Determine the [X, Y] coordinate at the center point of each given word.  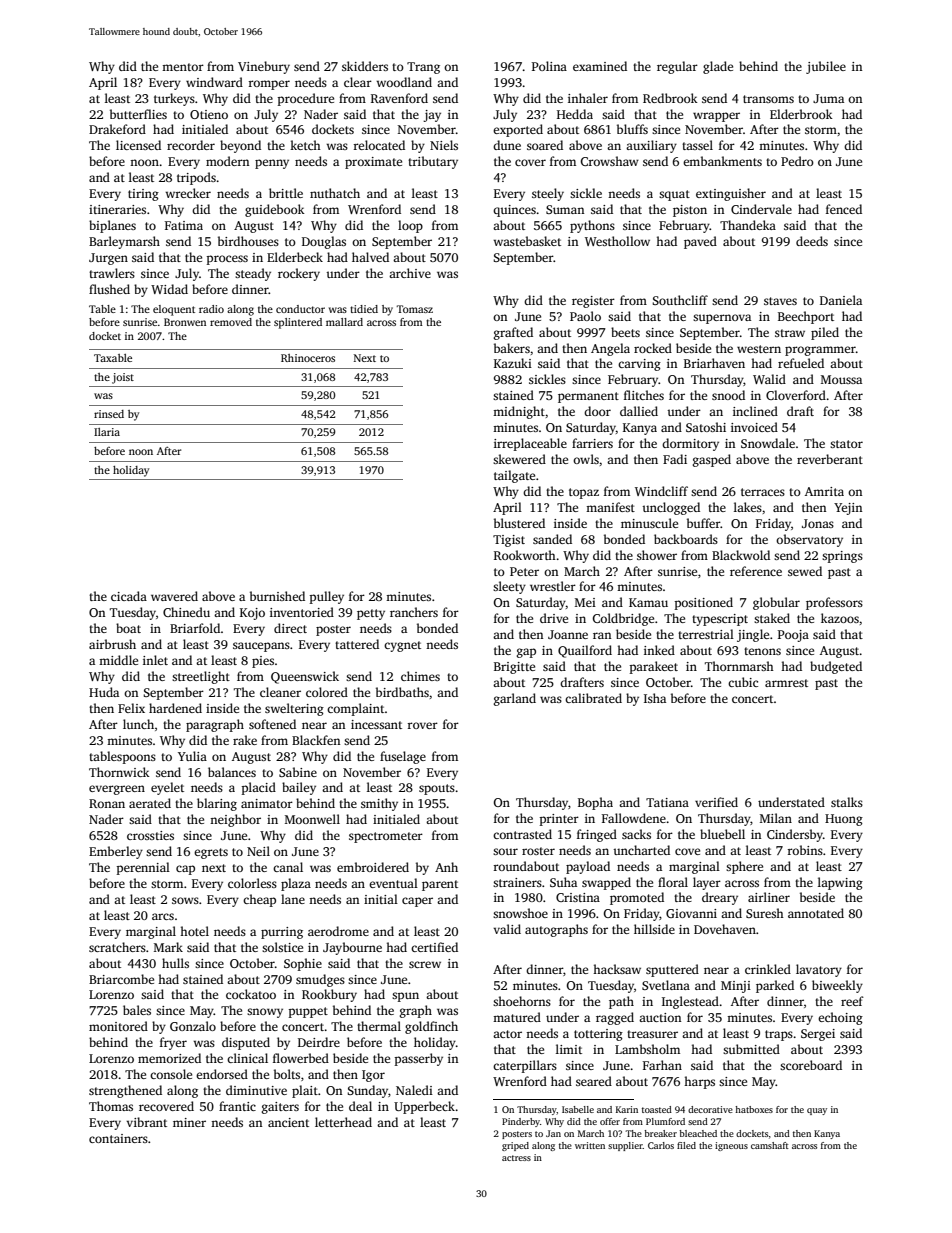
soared [545, 145]
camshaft [770, 1145]
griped [515, 1146]
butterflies [138, 114]
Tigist [509, 541]
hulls [175, 963]
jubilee [826, 67]
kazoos [840, 618]
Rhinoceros [308, 358]
